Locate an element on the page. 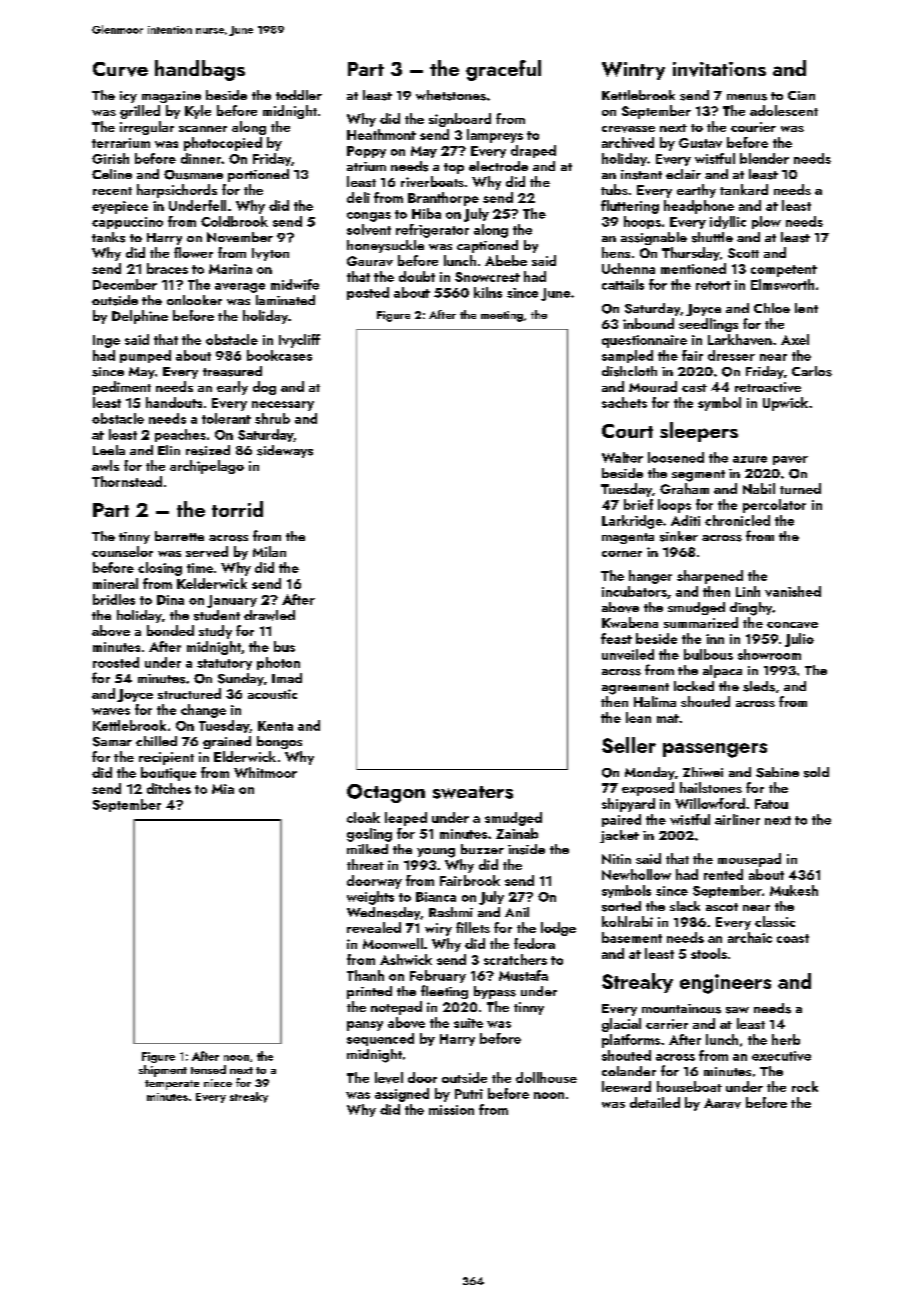 This document has height=1308, width=924. mission is located at coordinates (451, 1110).
